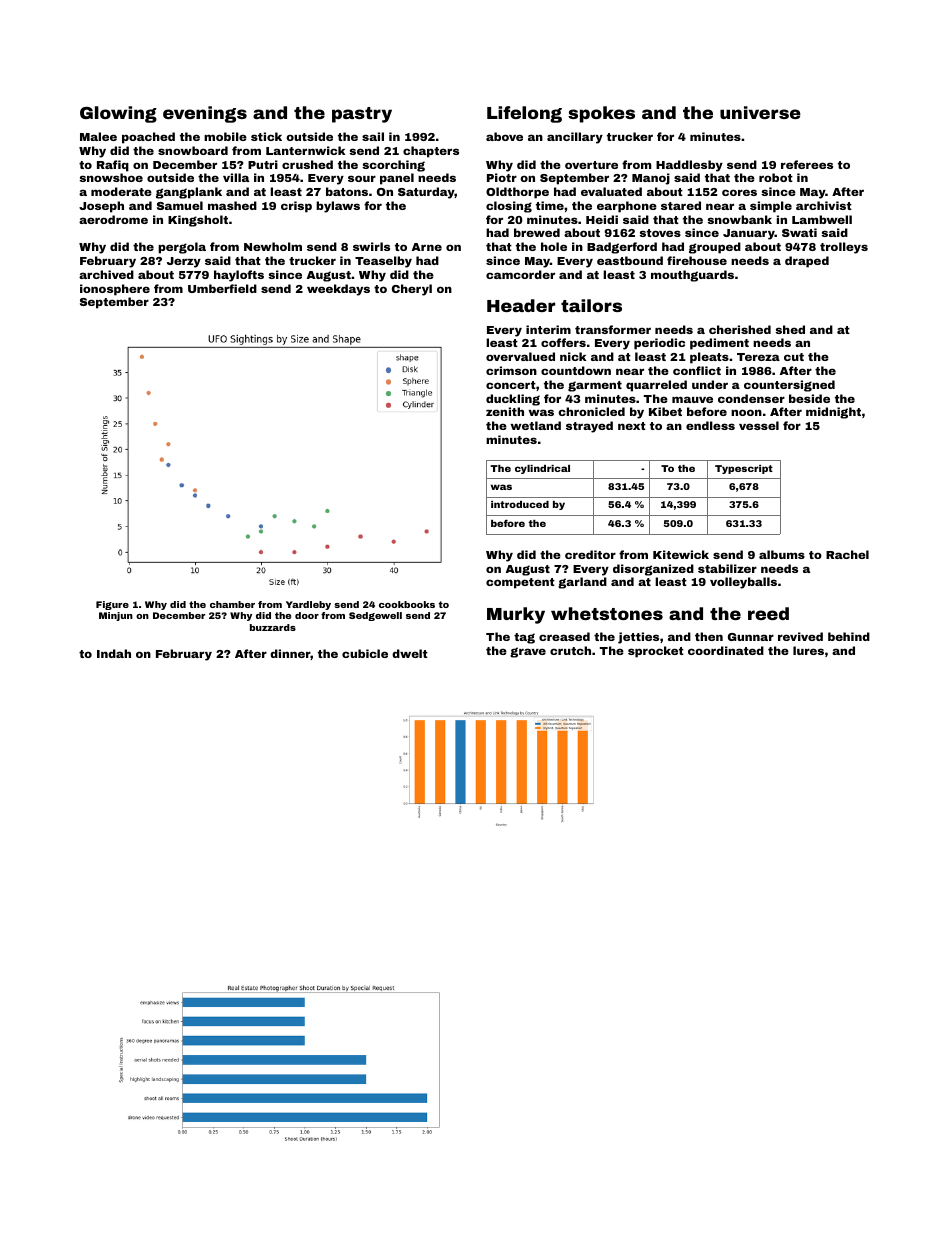 Image resolution: width=952 pixels, height=1233 pixels. I want to click on moderate, so click(121, 191).
